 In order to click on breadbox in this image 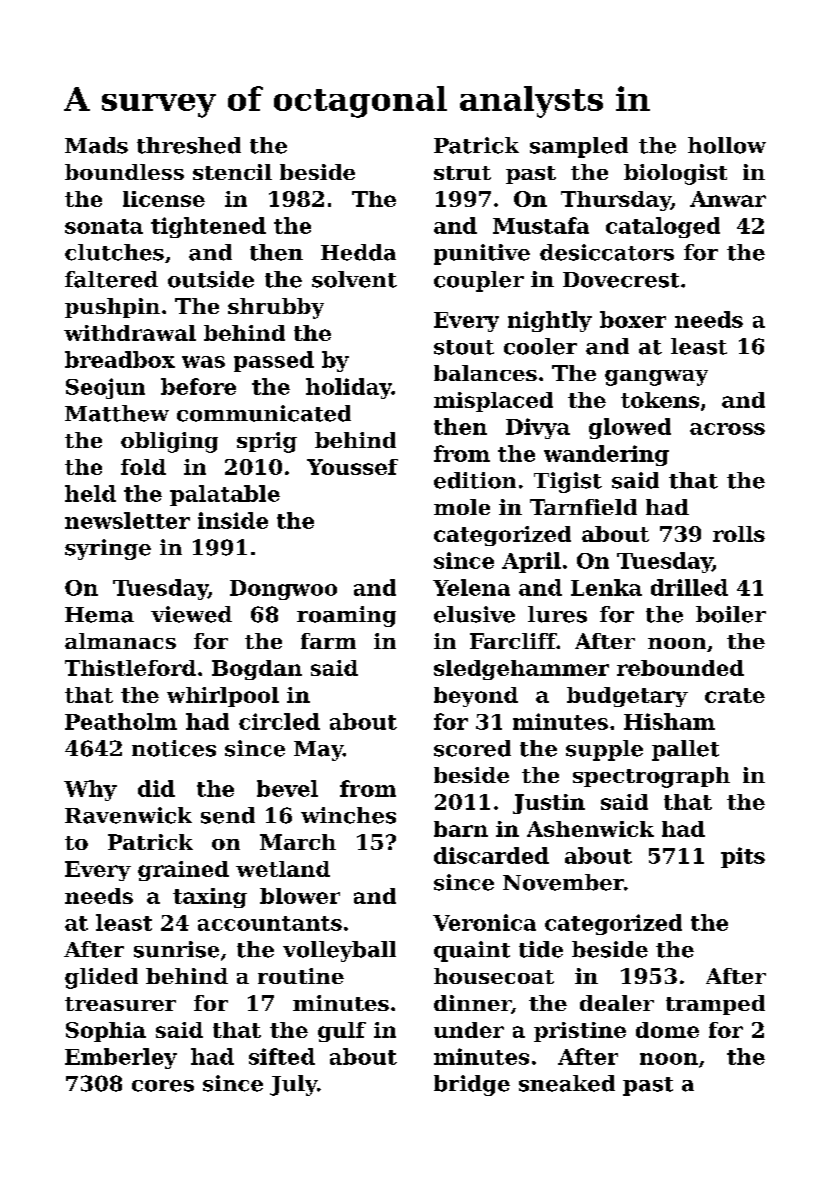, I will do `click(120, 359)`.
